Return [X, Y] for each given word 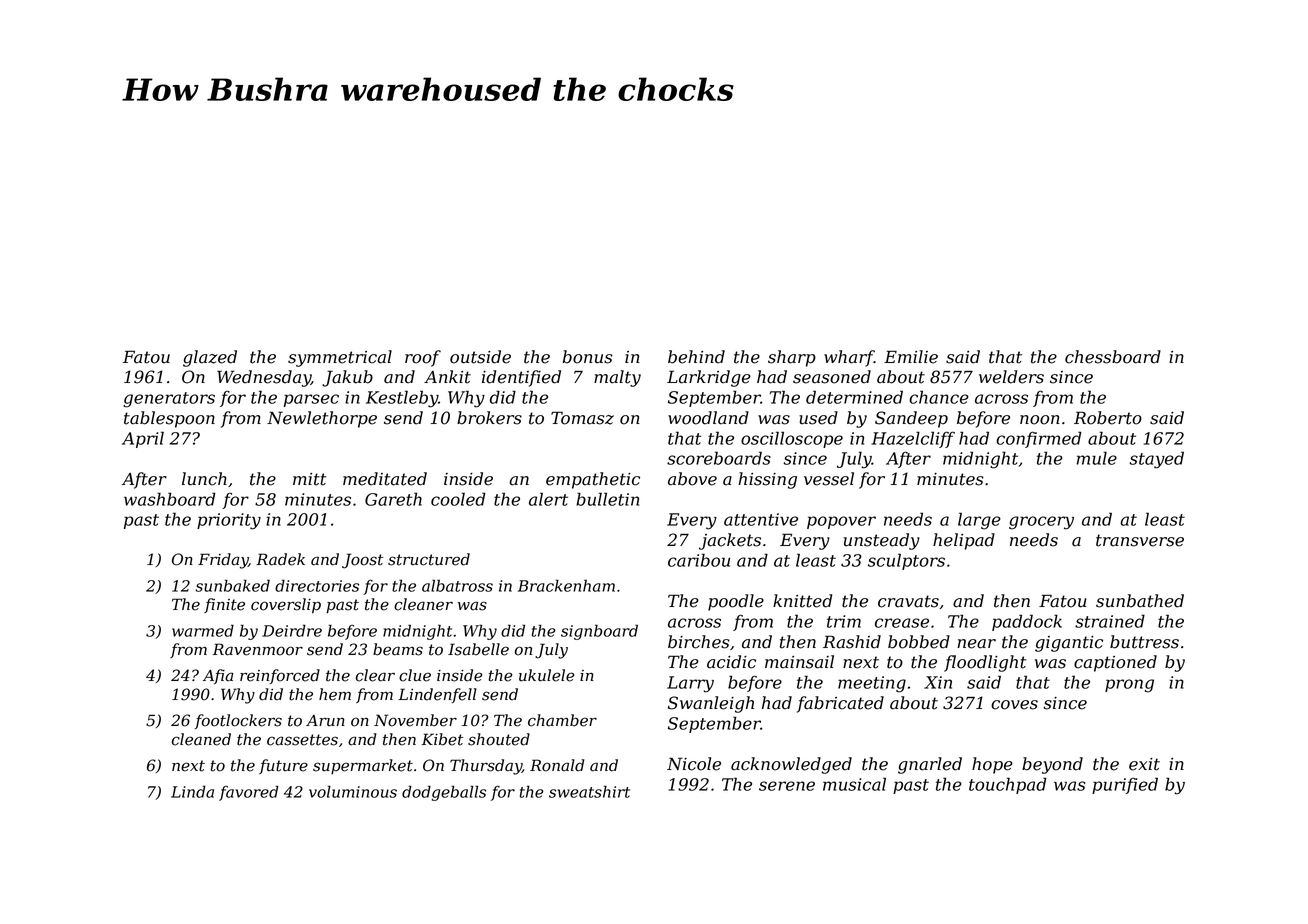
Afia [218, 676]
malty [617, 378]
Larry [690, 684]
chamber [562, 720]
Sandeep [911, 419]
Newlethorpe [322, 419]
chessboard [1113, 357]
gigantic [1069, 644]
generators [169, 400]
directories [317, 585]
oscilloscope [792, 439]
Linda [192, 791]
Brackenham [566, 585]
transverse [1140, 540]
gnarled [930, 765]
